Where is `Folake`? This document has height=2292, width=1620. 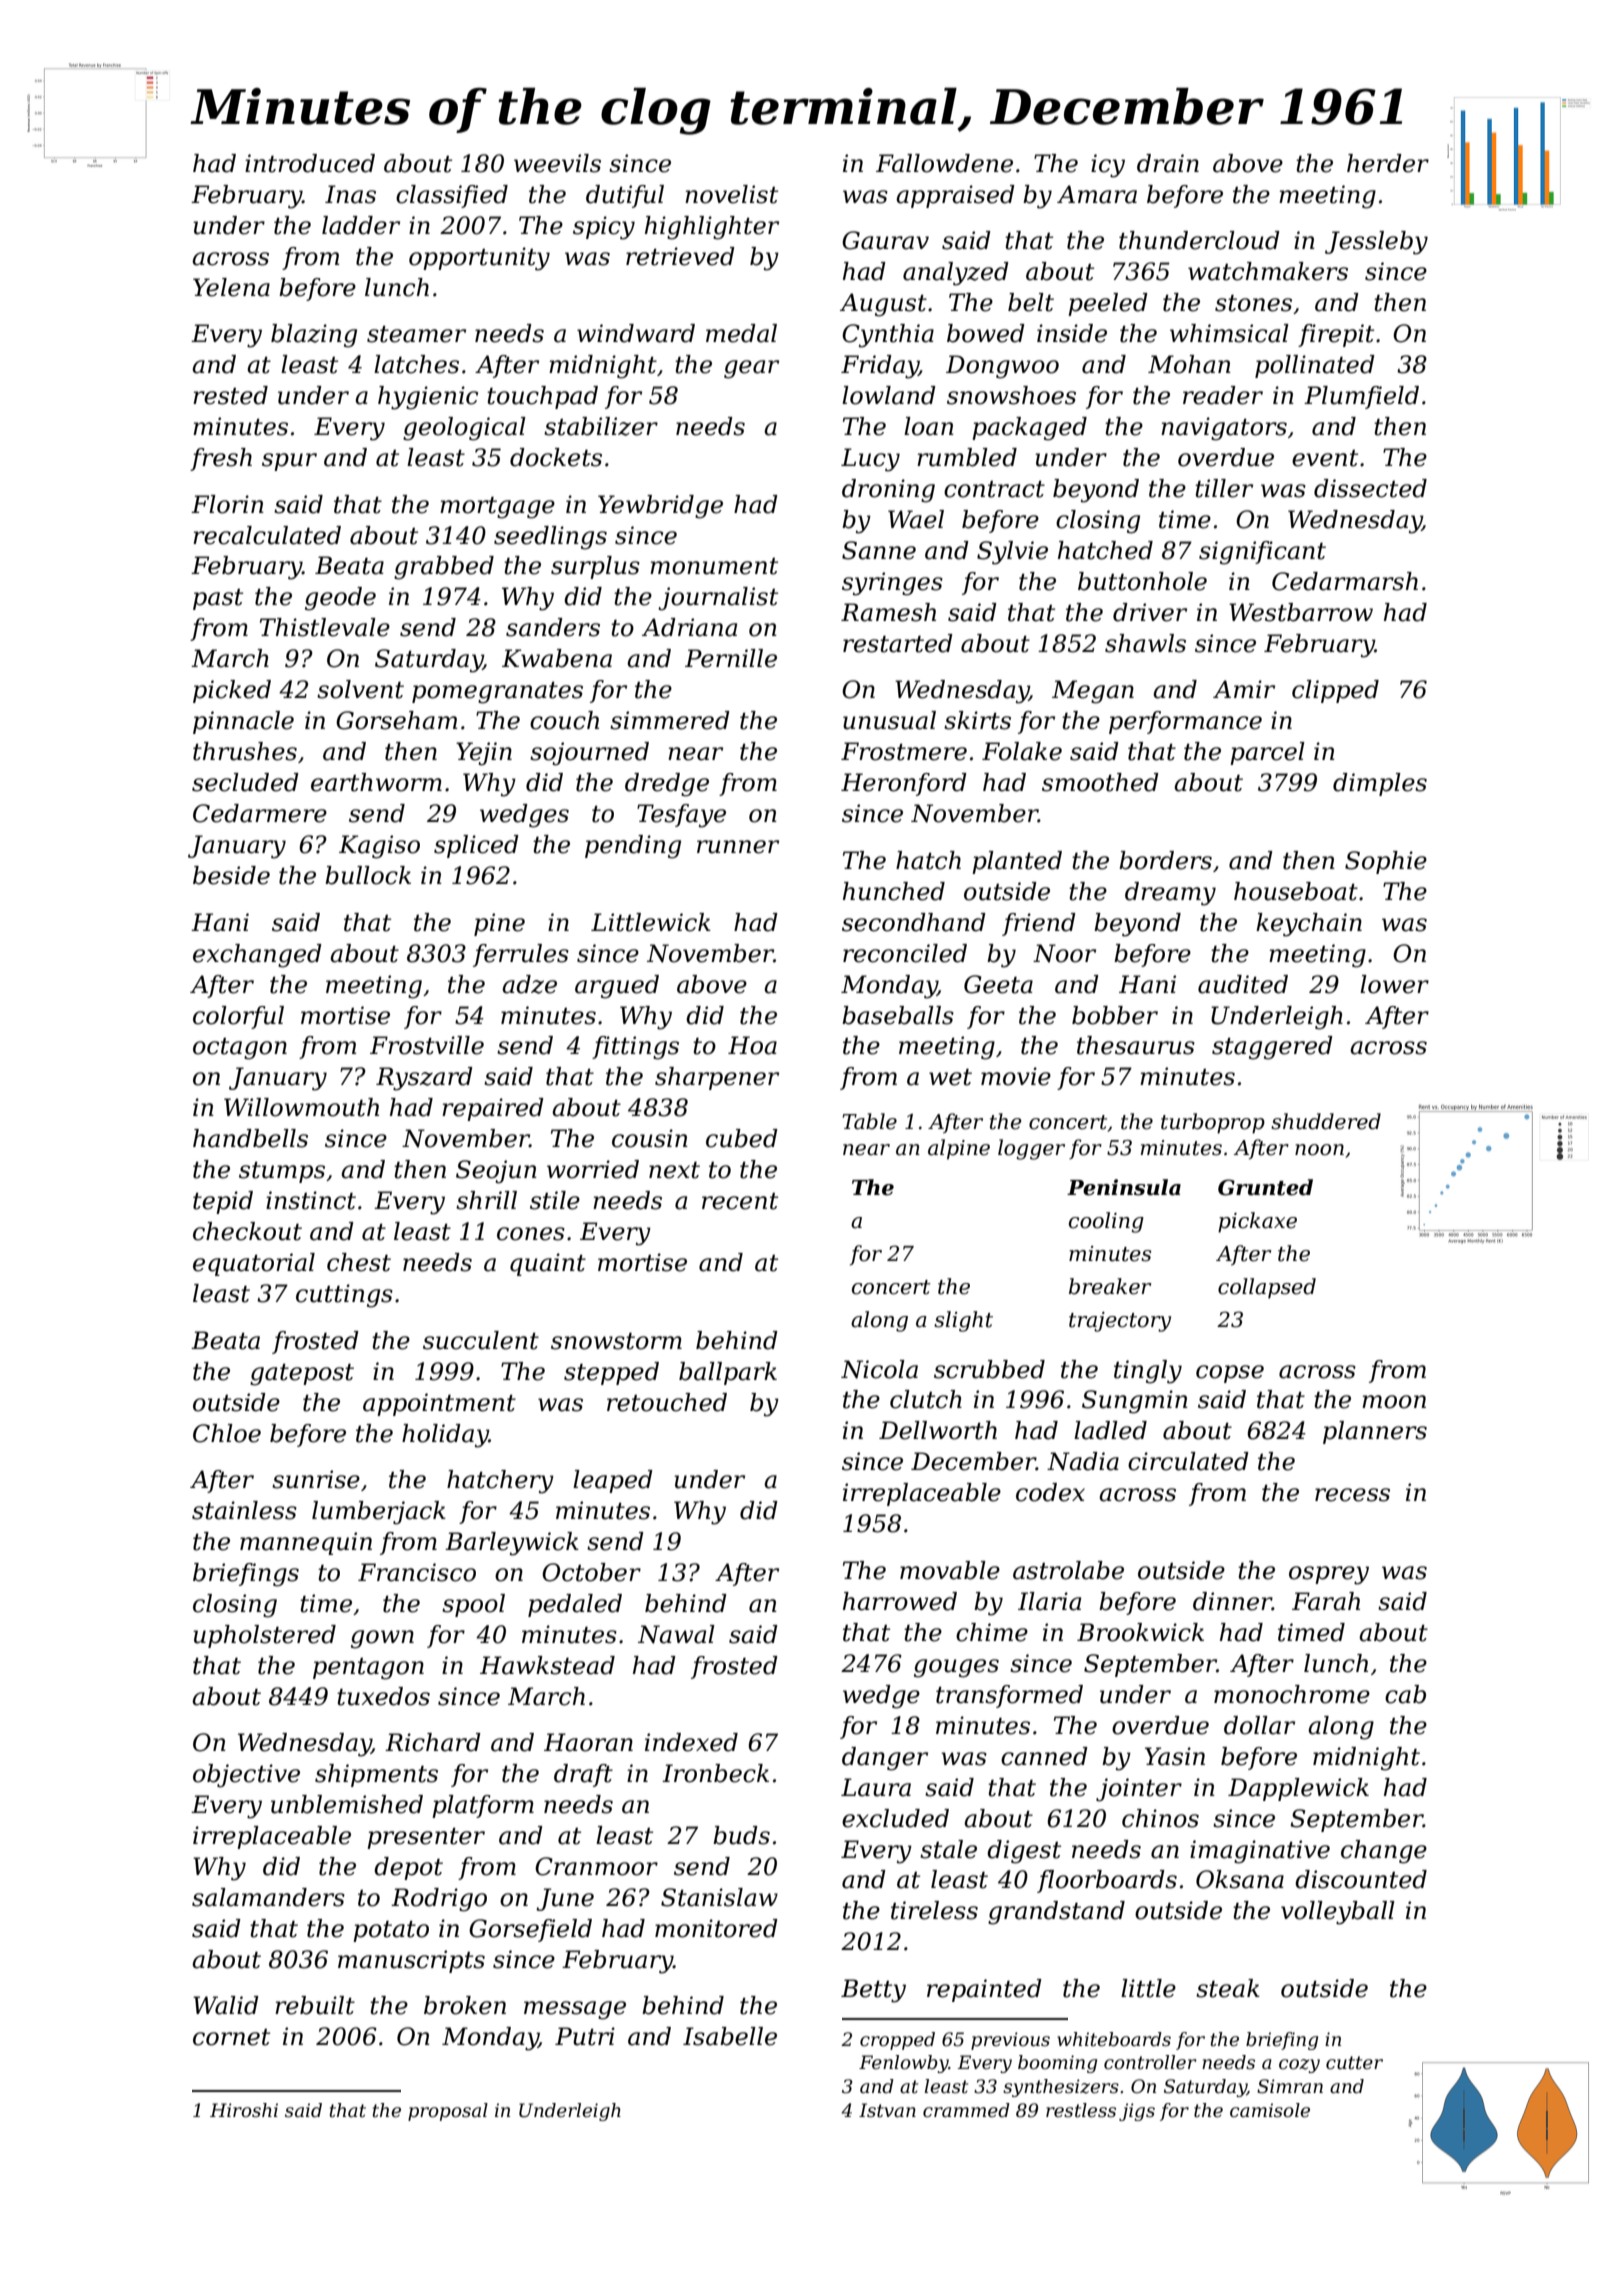 Folake is located at coordinates (1022, 751).
